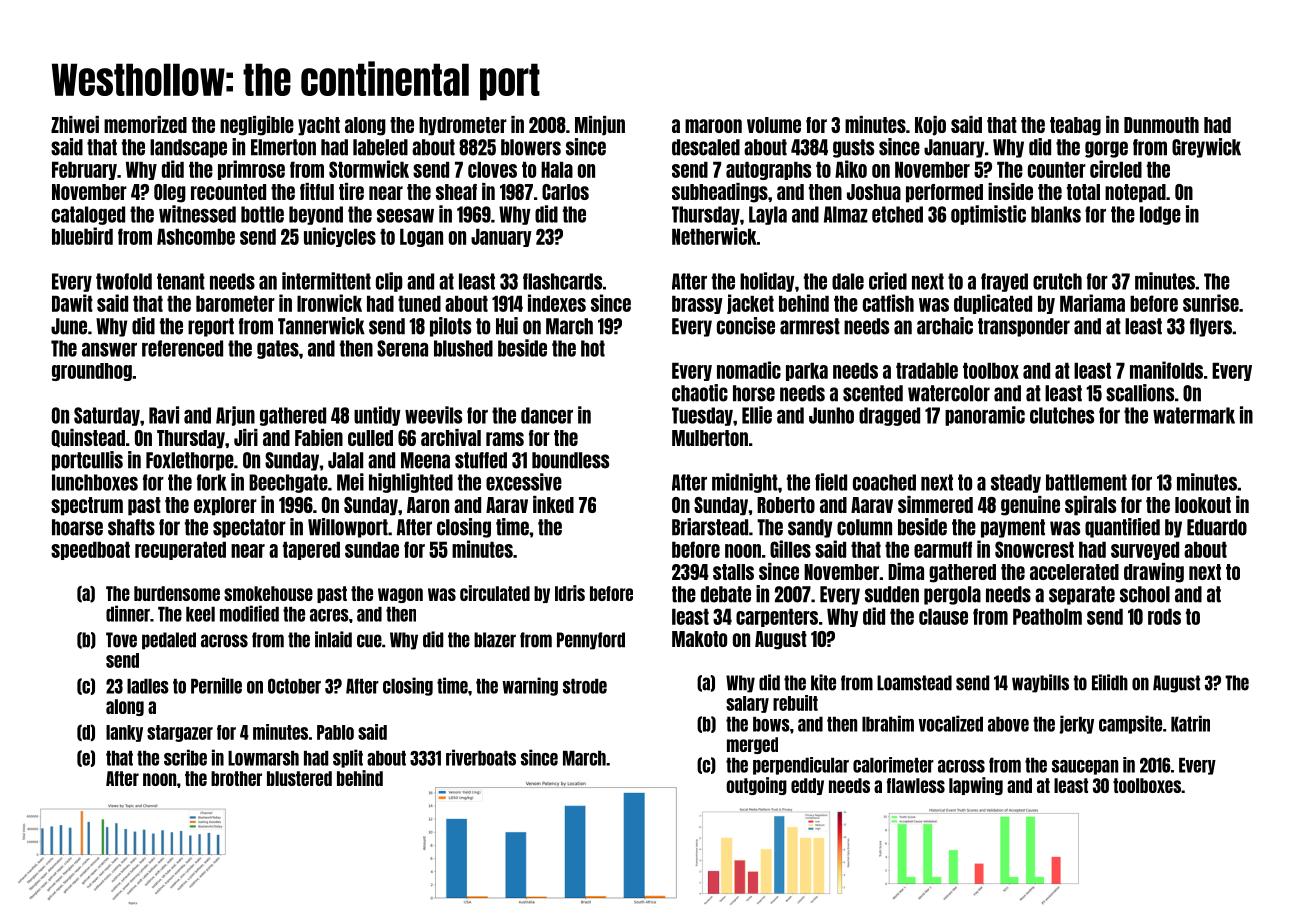 Image resolution: width=1308 pixels, height=924 pixels. Describe the element at coordinates (419, 303) in the page. I see `tuned` at that location.
